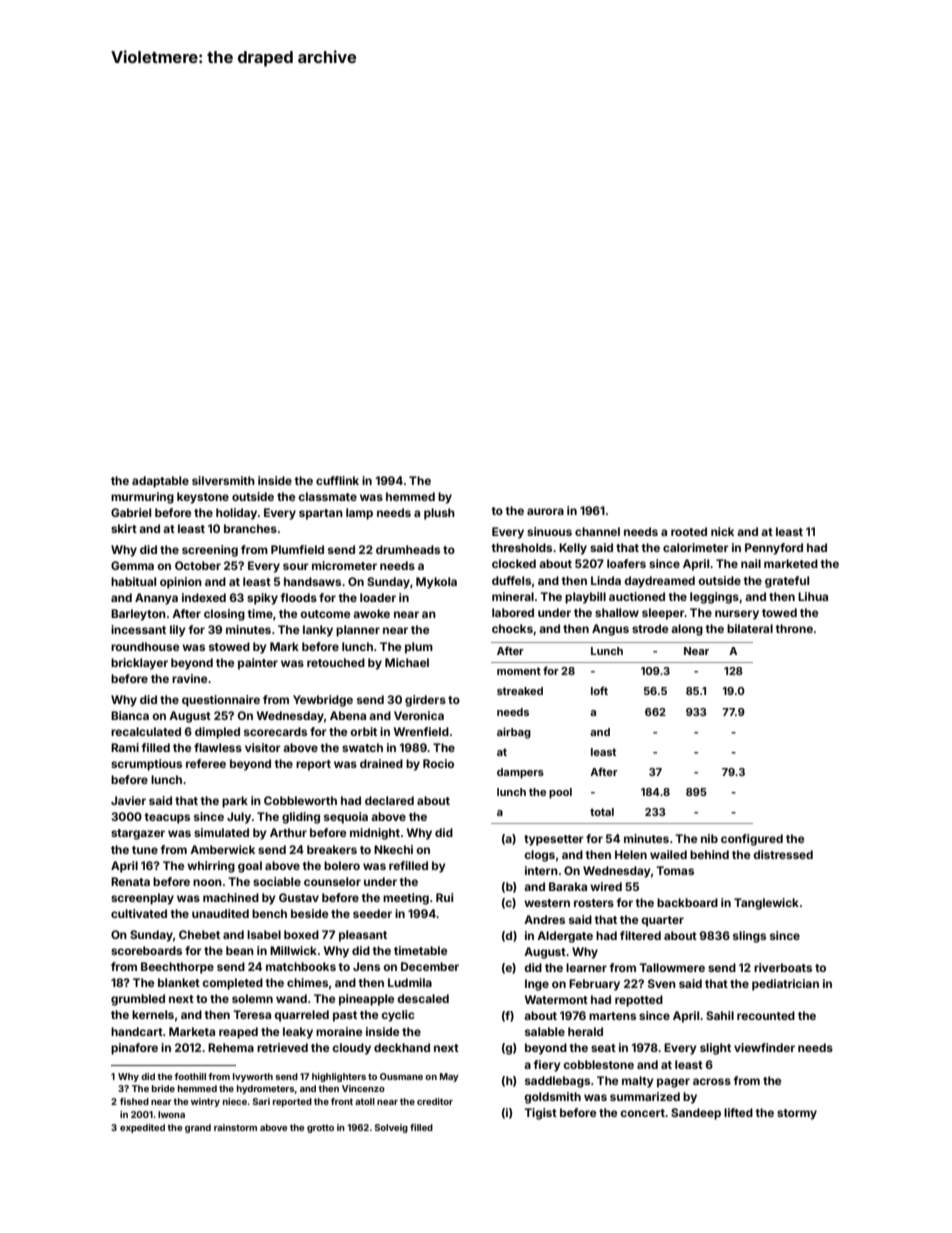 The height and width of the screenshot is (1233, 952). What do you see at coordinates (318, 631) in the screenshot?
I see `lanky` at bounding box center [318, 631].
